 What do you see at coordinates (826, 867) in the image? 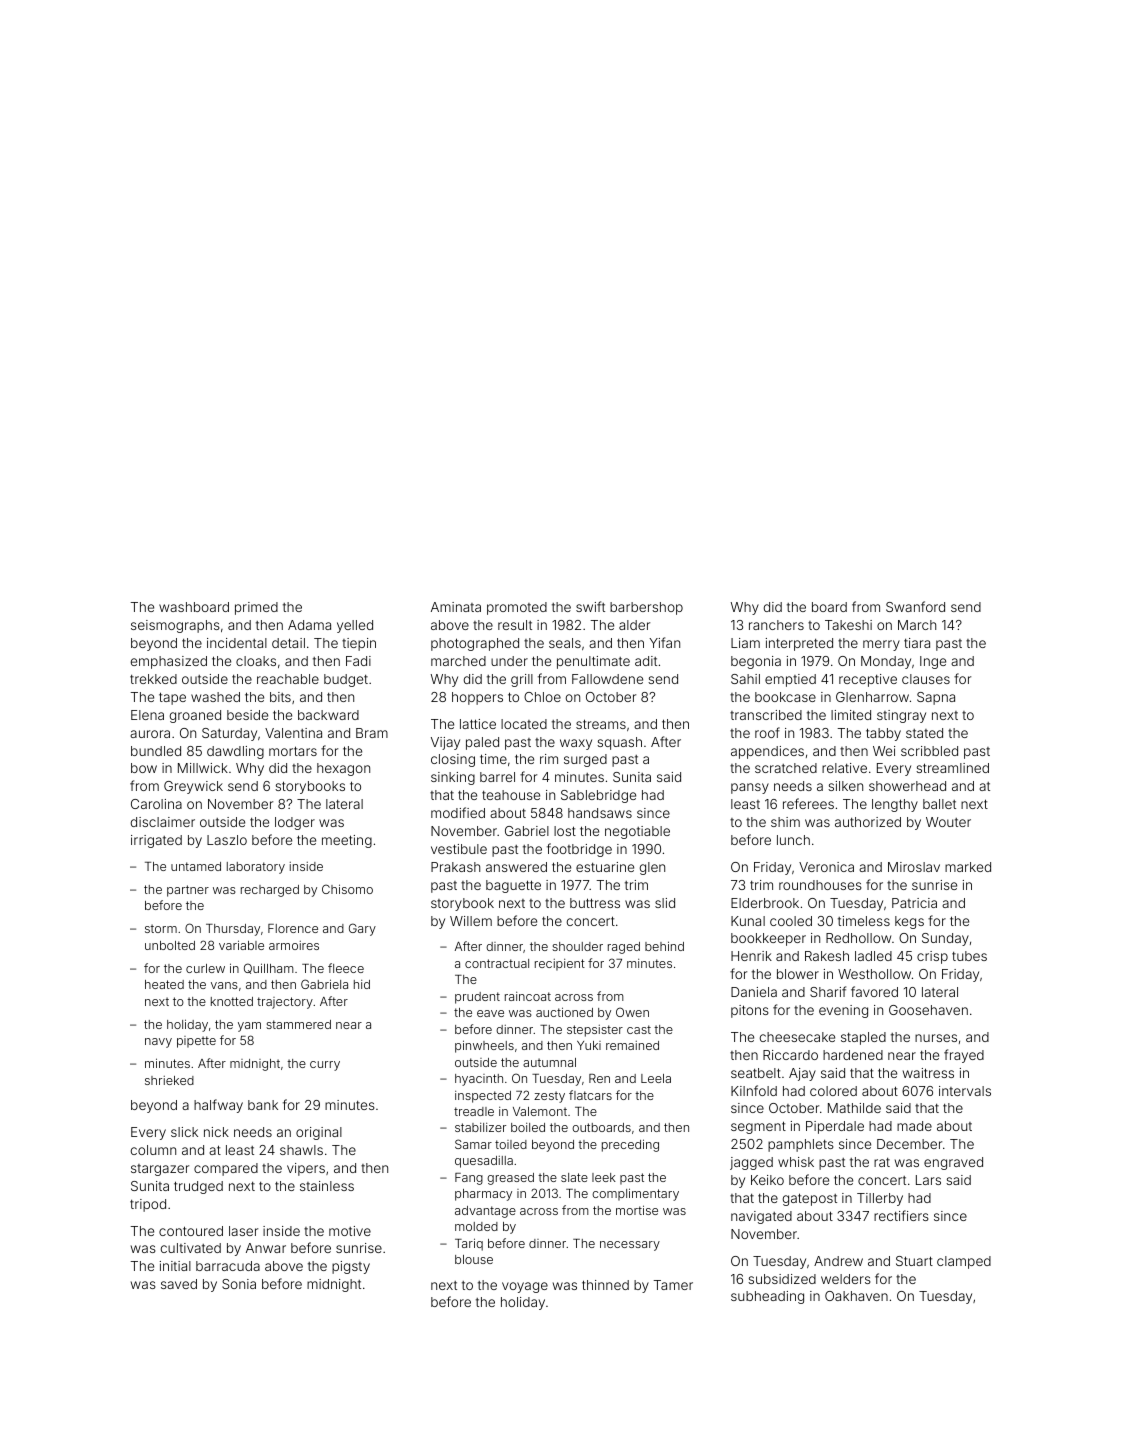
I see `Veronica` at bounding box center [826, 867].
